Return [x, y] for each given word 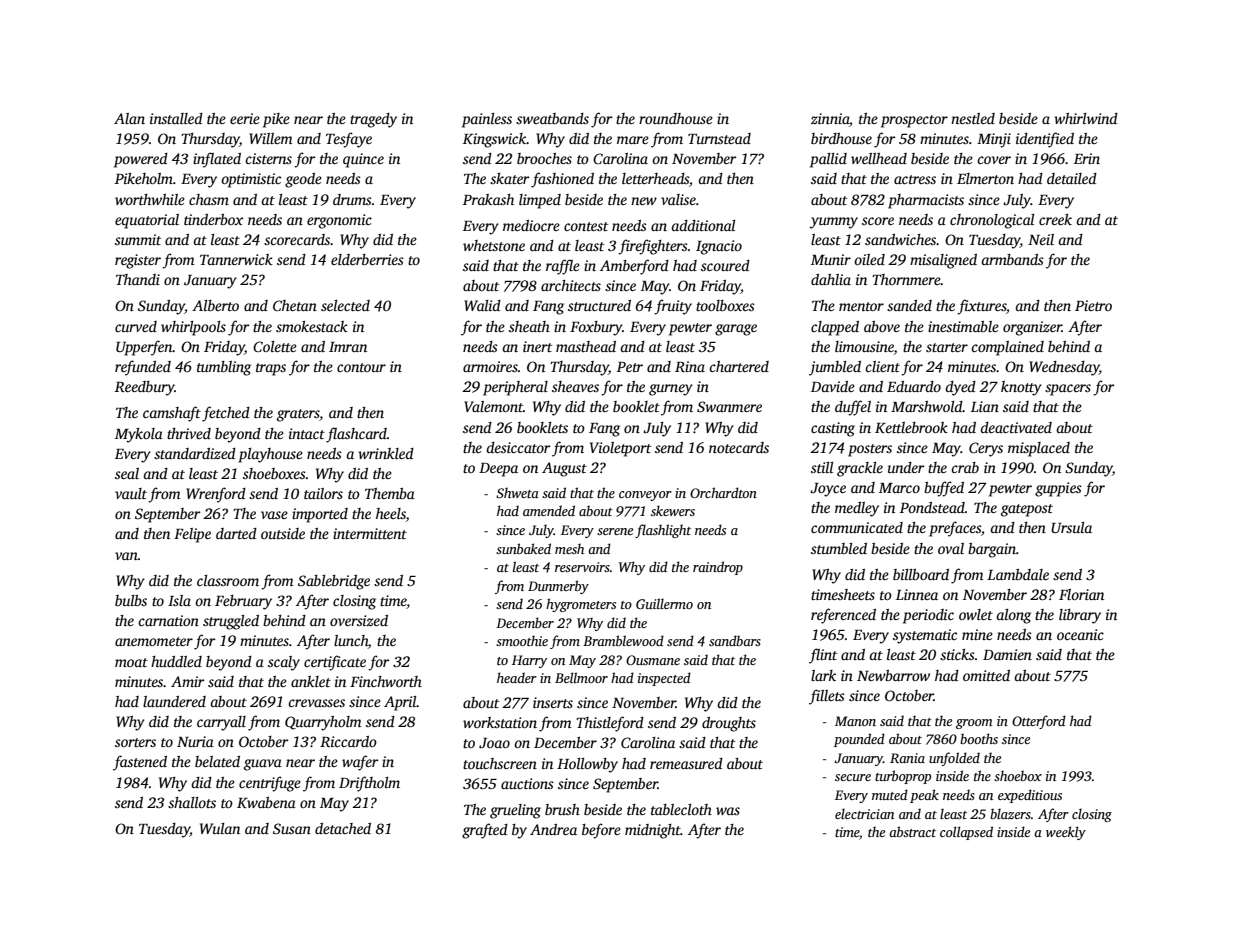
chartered [739, 366]
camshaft [172, 414]
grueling [515, 811]
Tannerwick [236, 259]
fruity [673, 307]
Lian [985, 406]
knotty [1021, 388]
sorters [135, 742]
